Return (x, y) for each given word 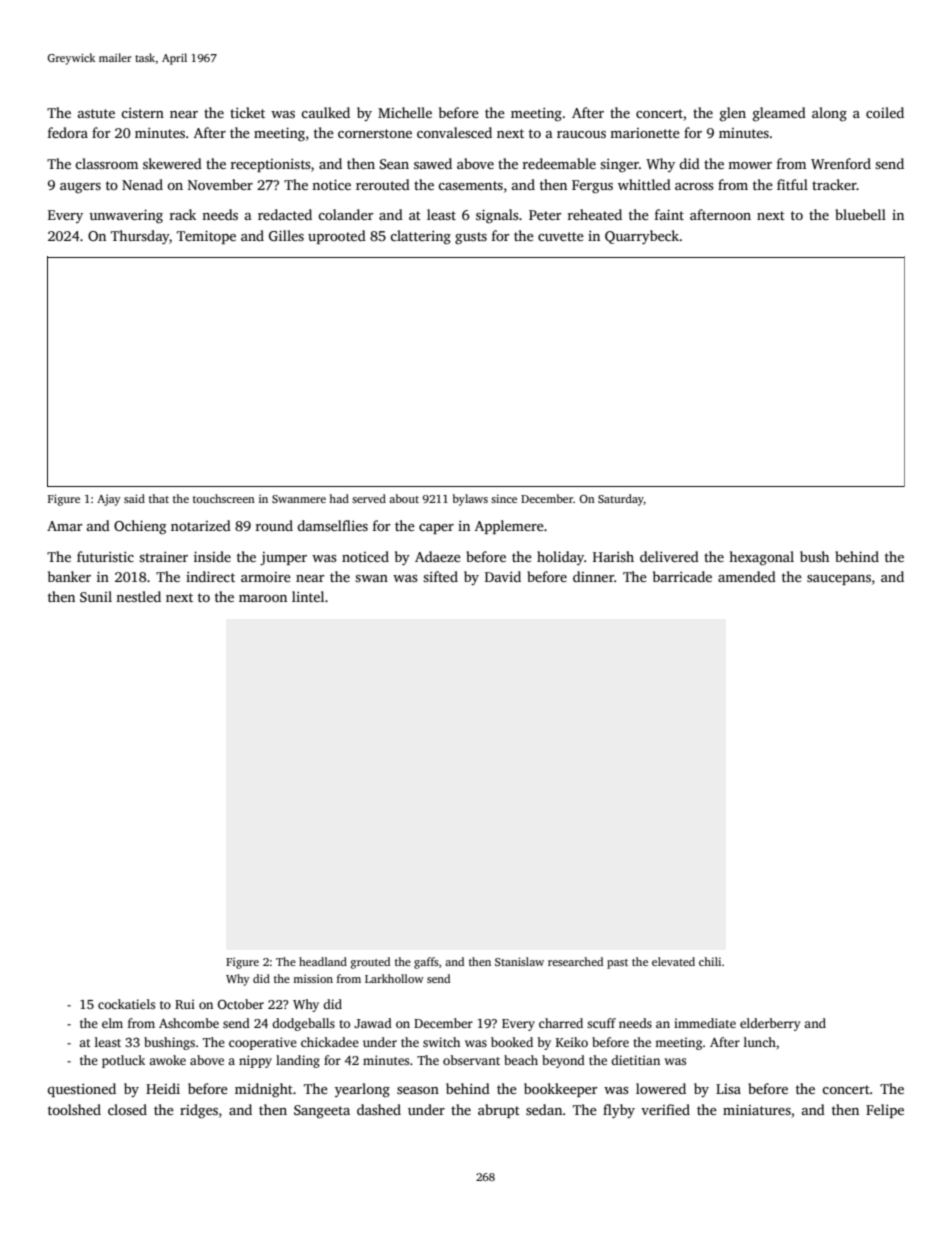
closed (127, 1109)
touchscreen (224, 498)
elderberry (770, 1024)
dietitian (635, 1060)
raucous (581, 134)
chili (710, 961)
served (369, 498)
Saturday (621, 500)
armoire (266, 577)
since (504, 498)
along (829, 114)
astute (96, 113)
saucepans (839, 580)
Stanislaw (519, 961)
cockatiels (126, 1004)
